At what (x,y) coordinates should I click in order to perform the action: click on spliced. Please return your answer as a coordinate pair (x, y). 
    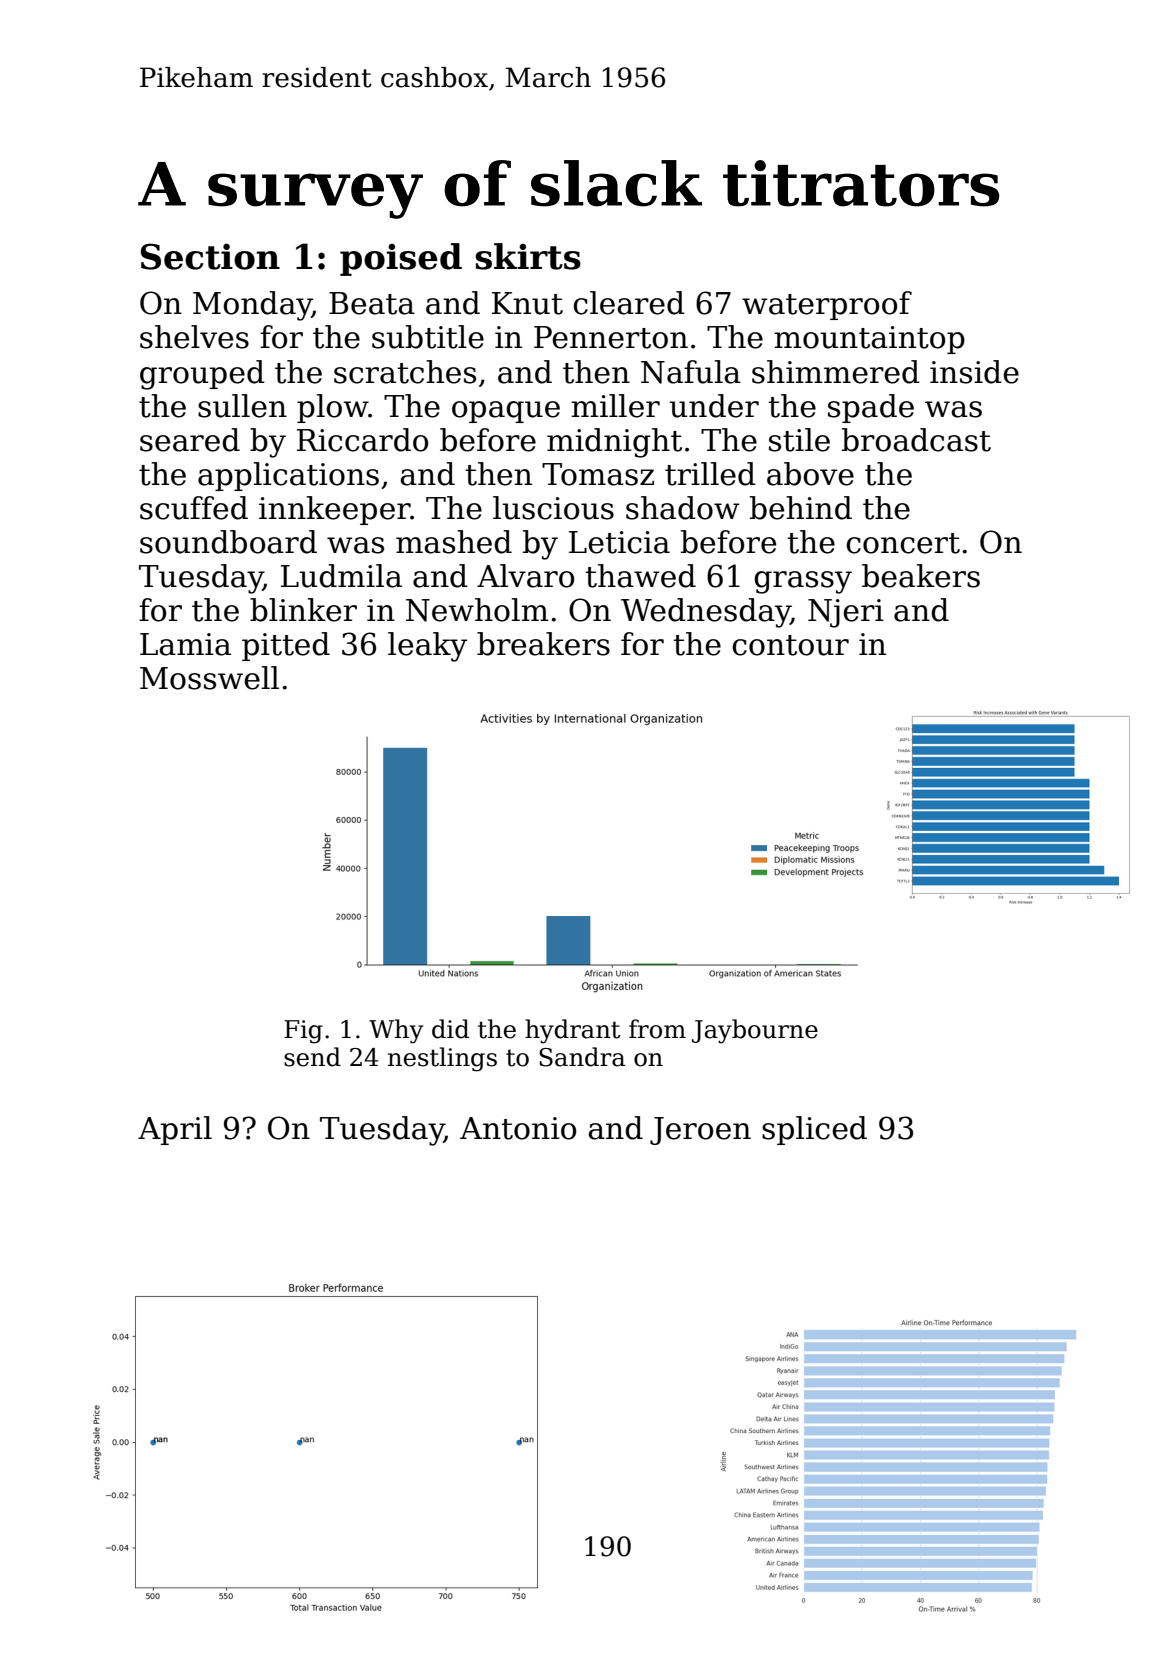
    Looking at the image, I should click on (814, 1130).
